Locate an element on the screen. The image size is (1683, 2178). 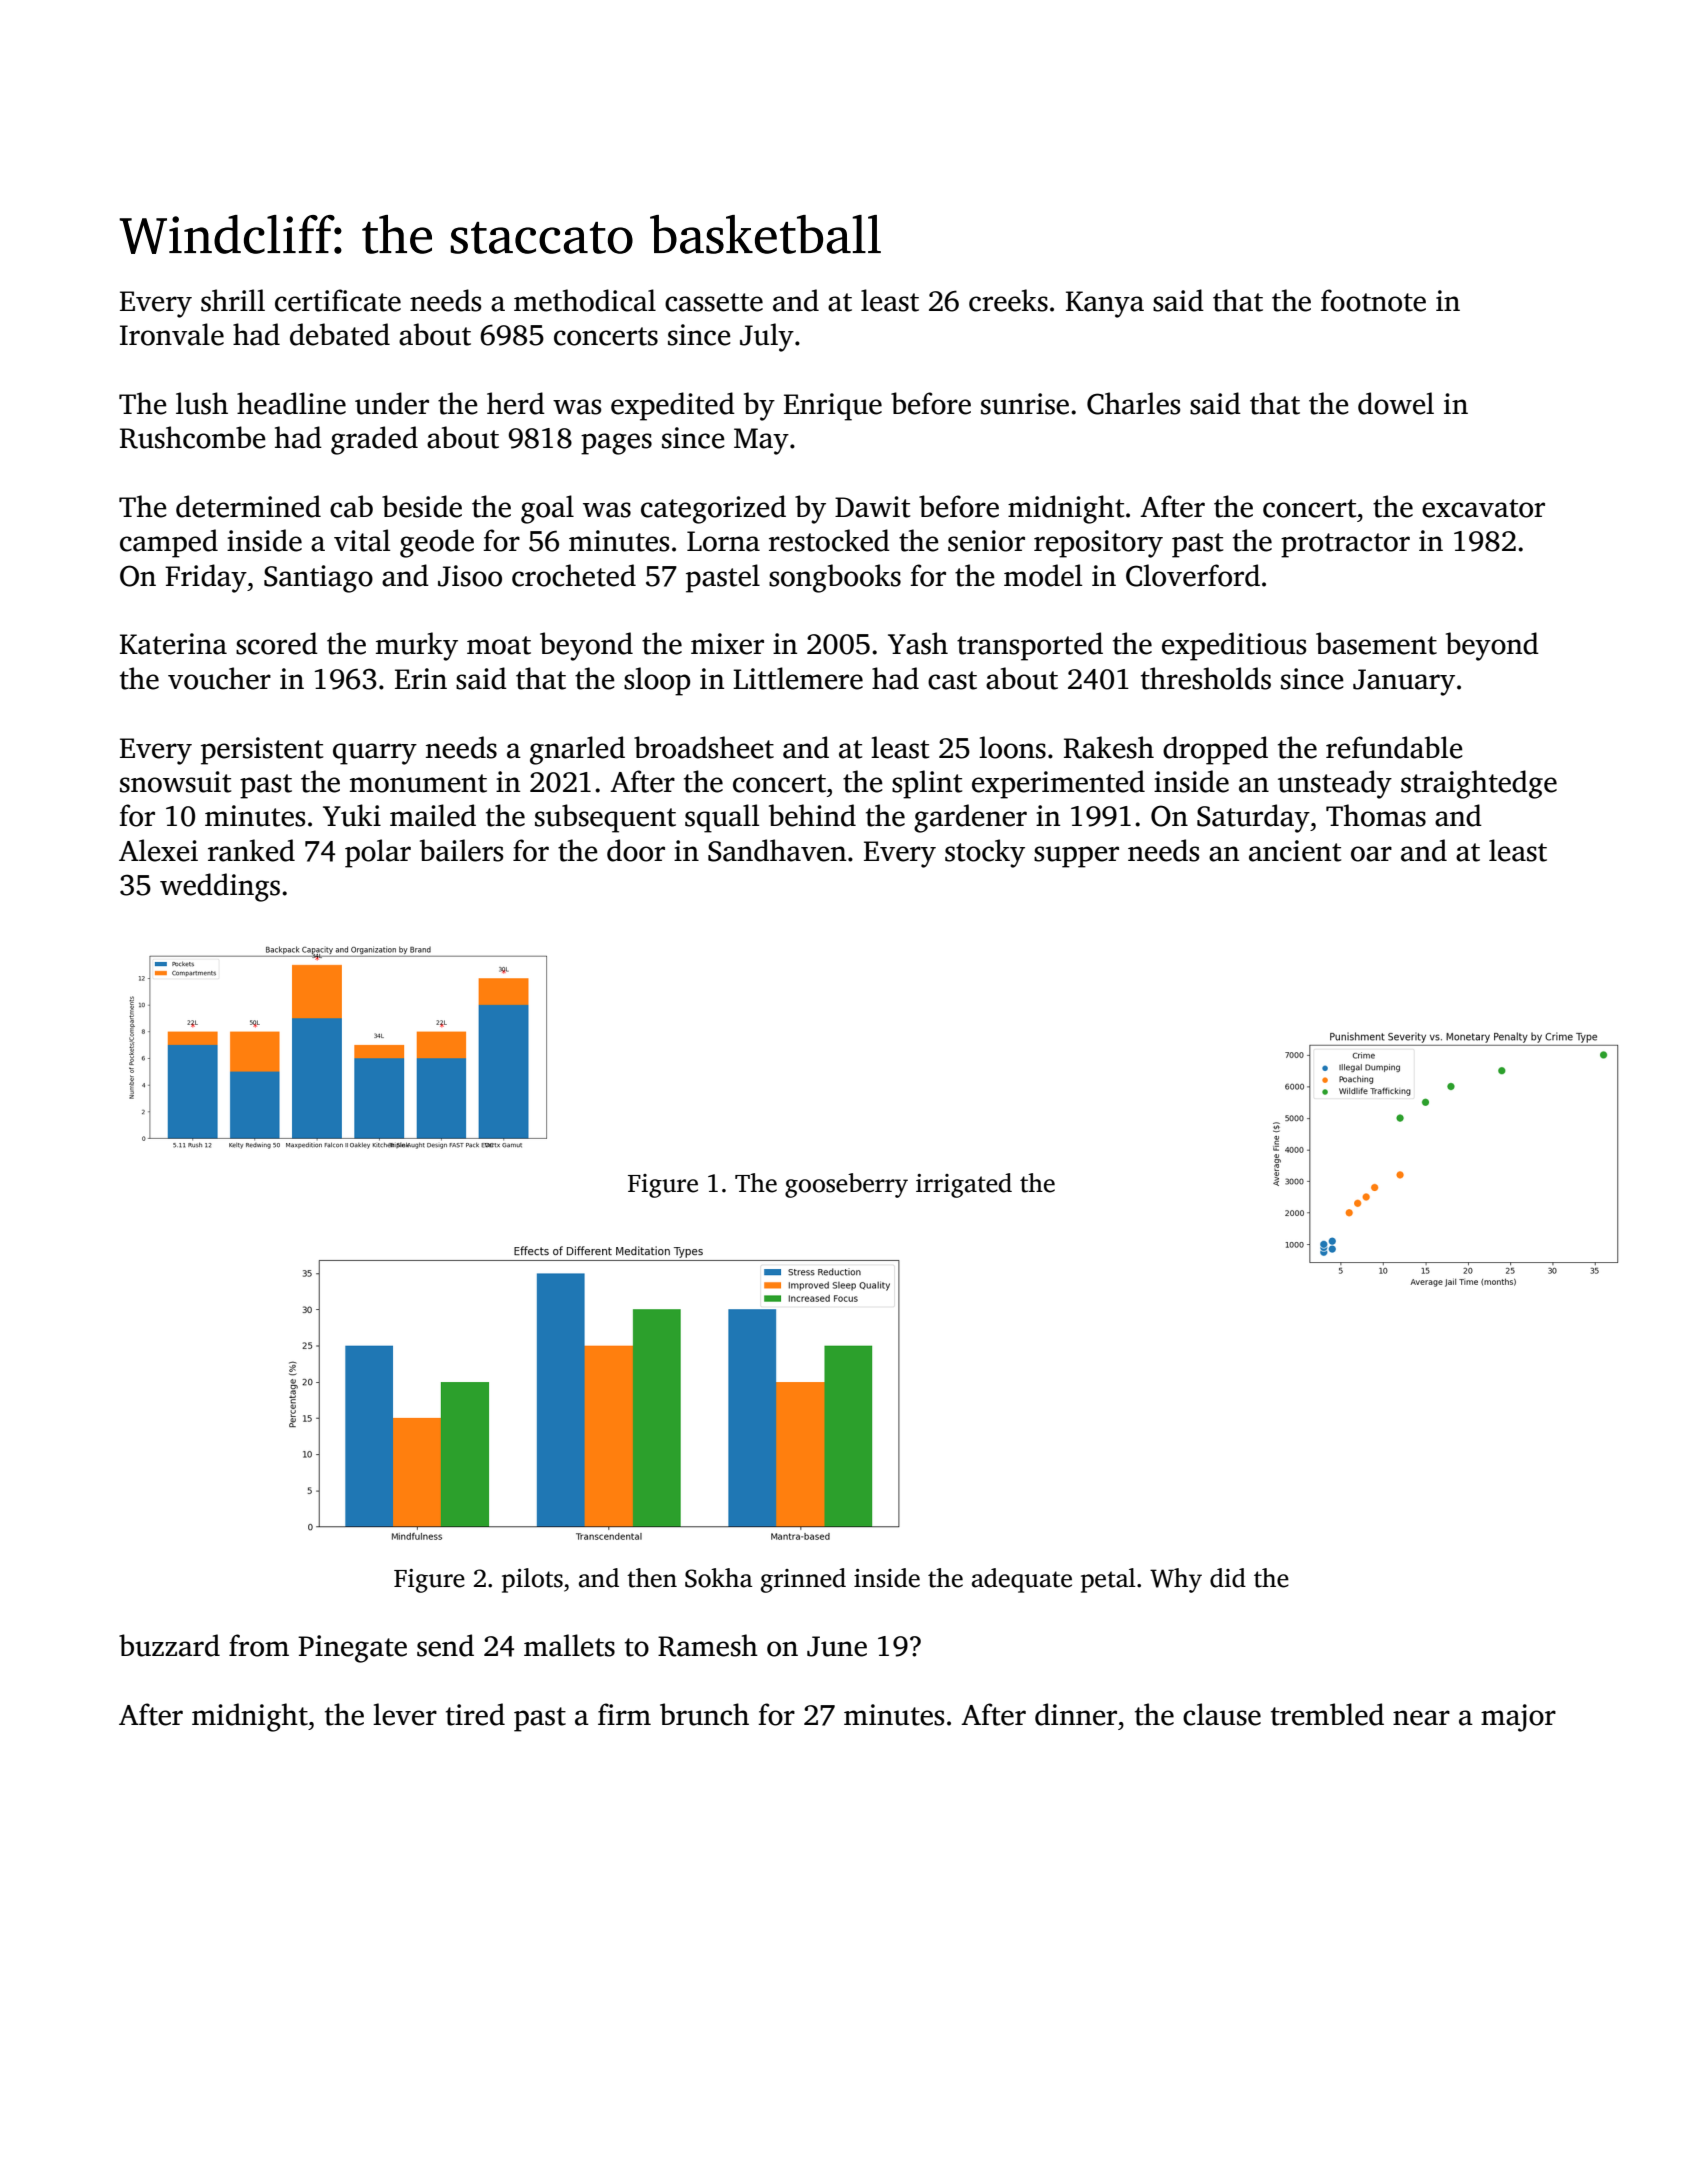
weddings is located at coordinates (220, 887).
